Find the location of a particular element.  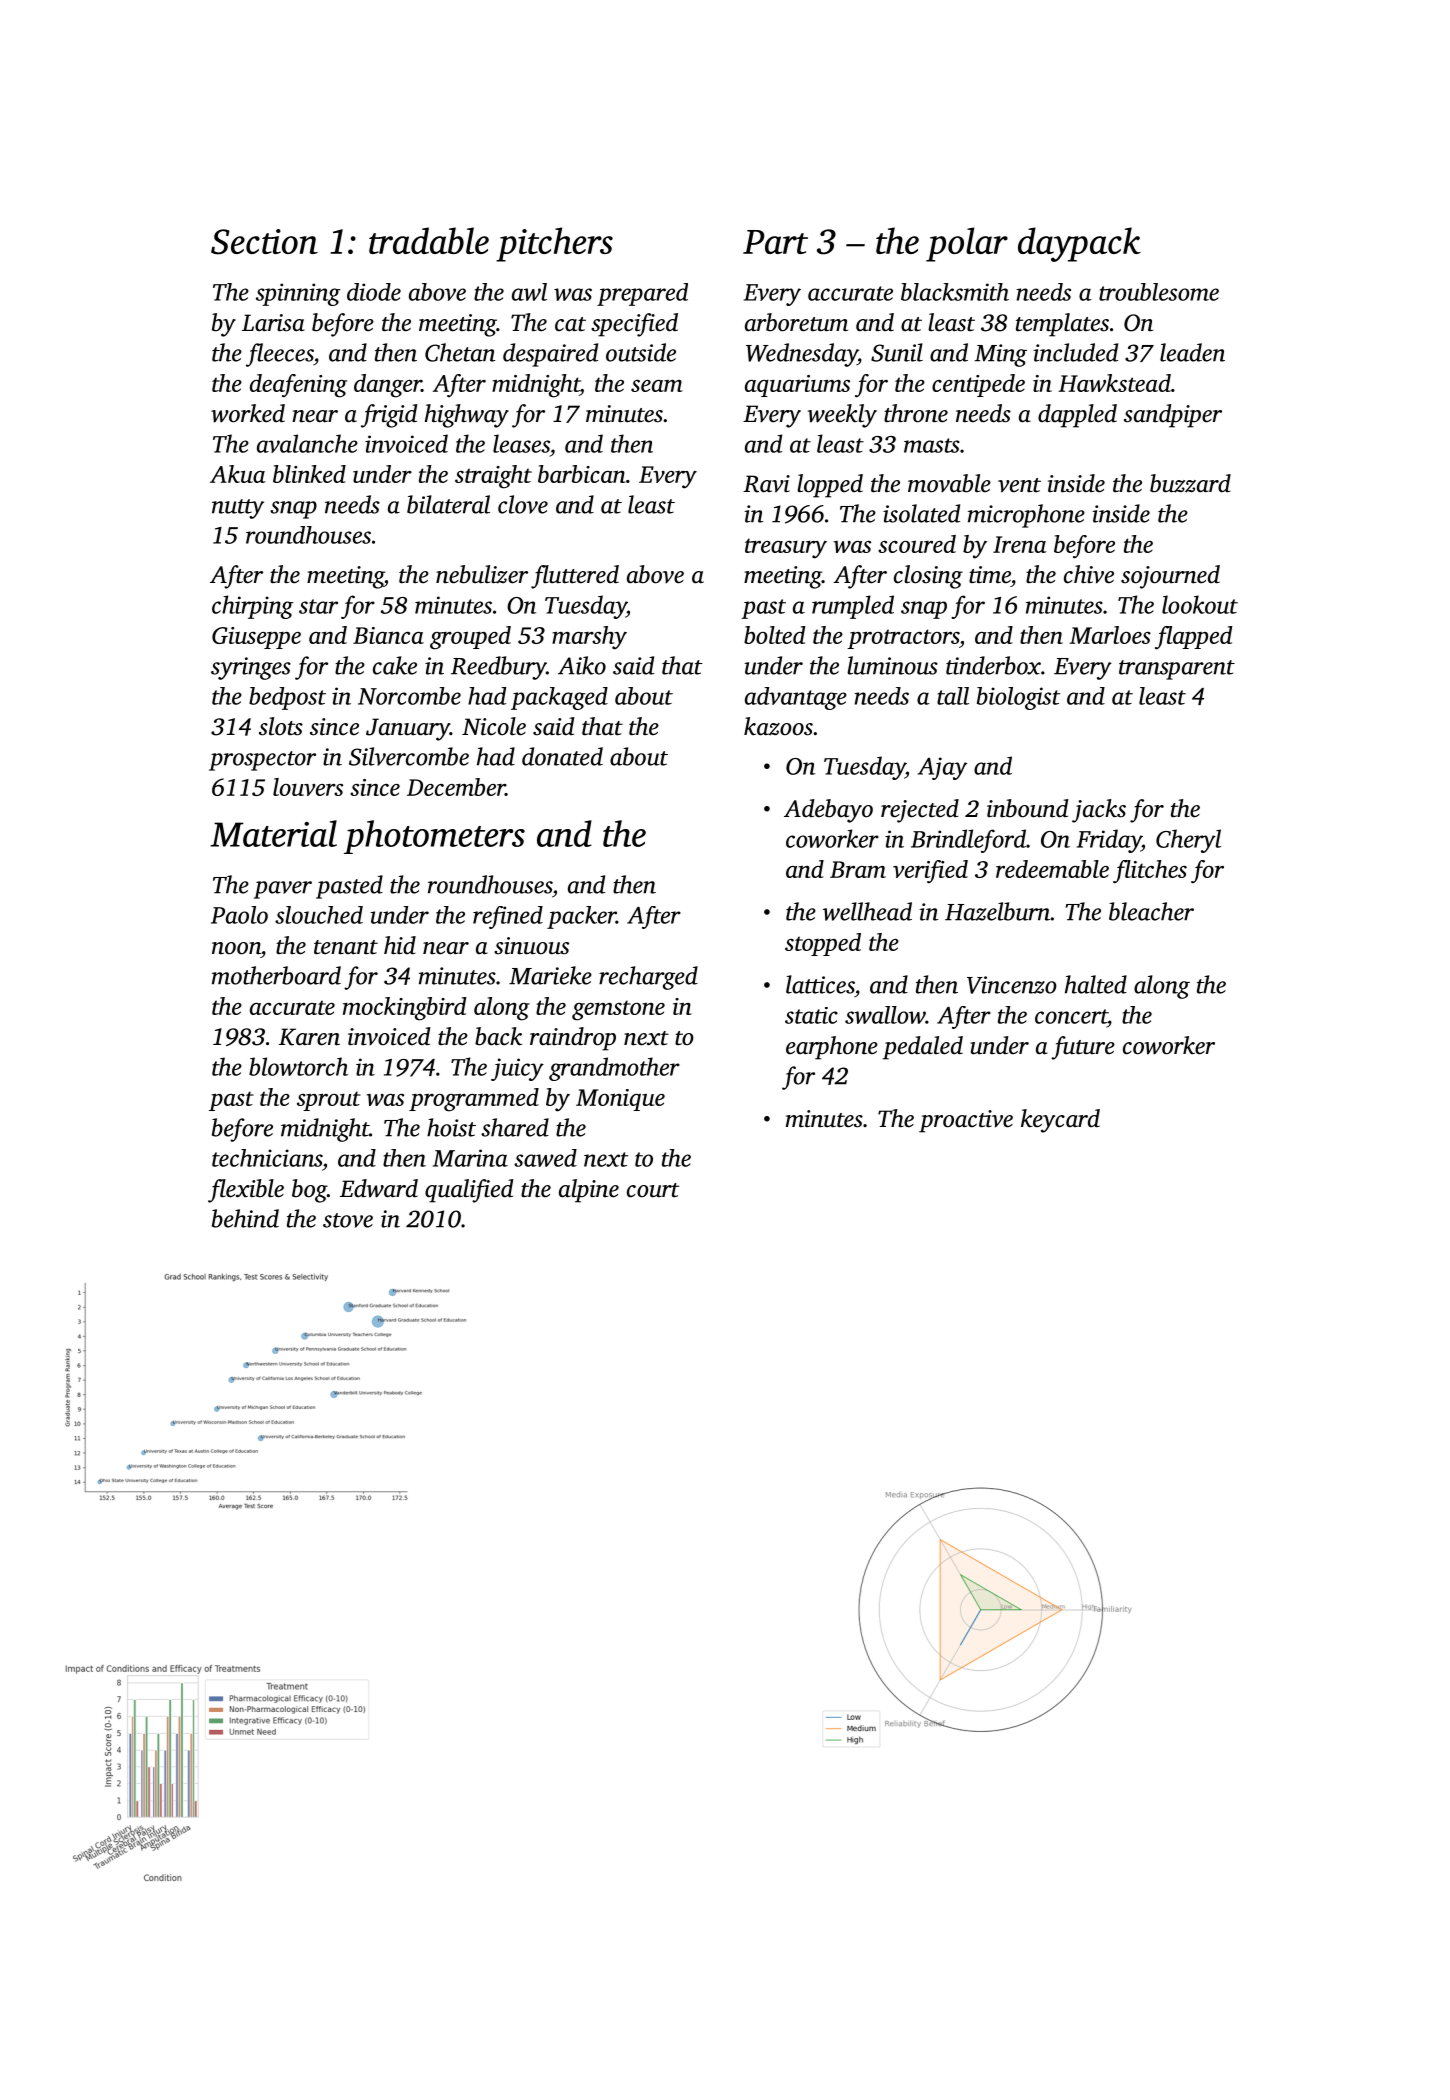

static is located at coordinates (811, 1015).
